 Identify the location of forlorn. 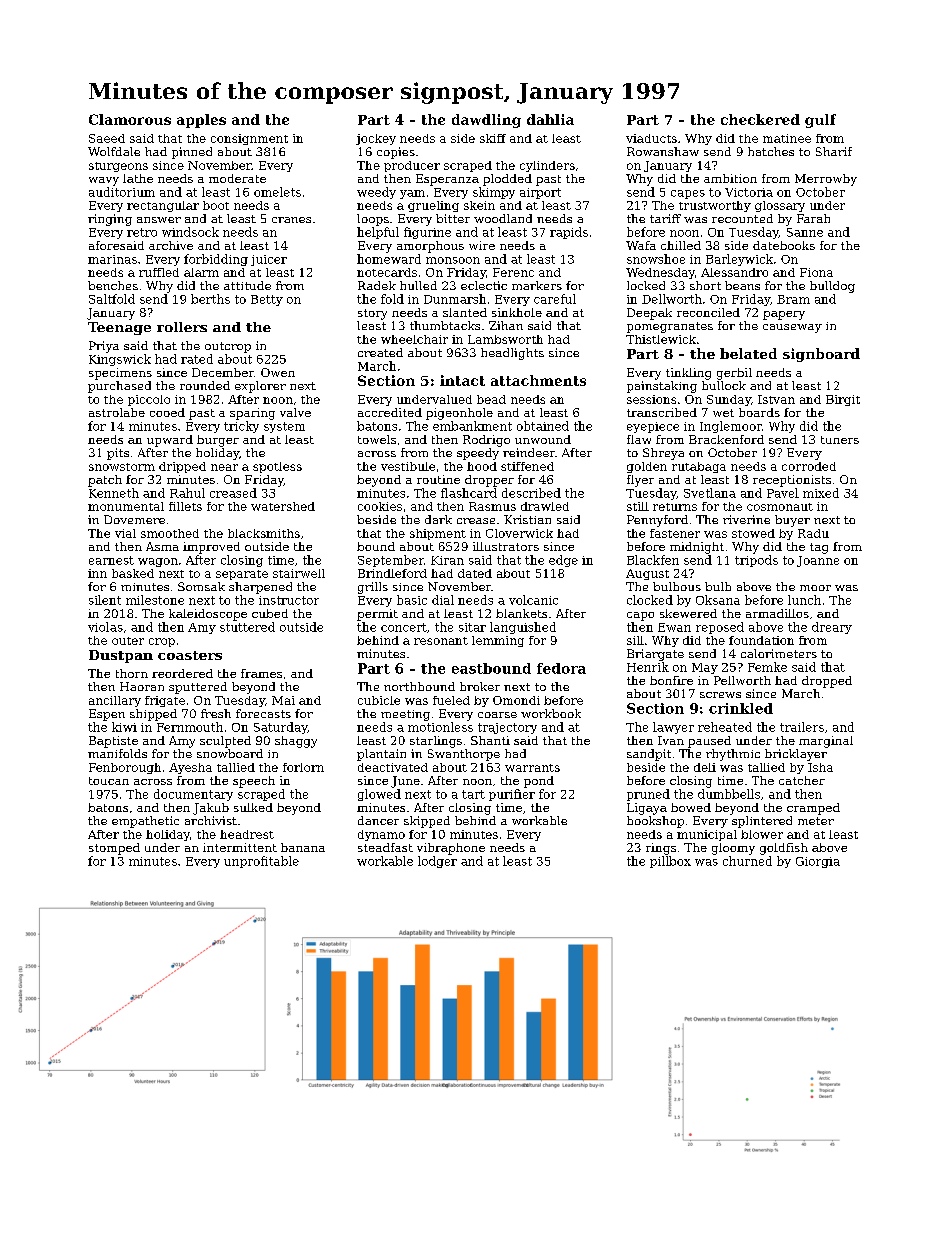
(303, 767).
